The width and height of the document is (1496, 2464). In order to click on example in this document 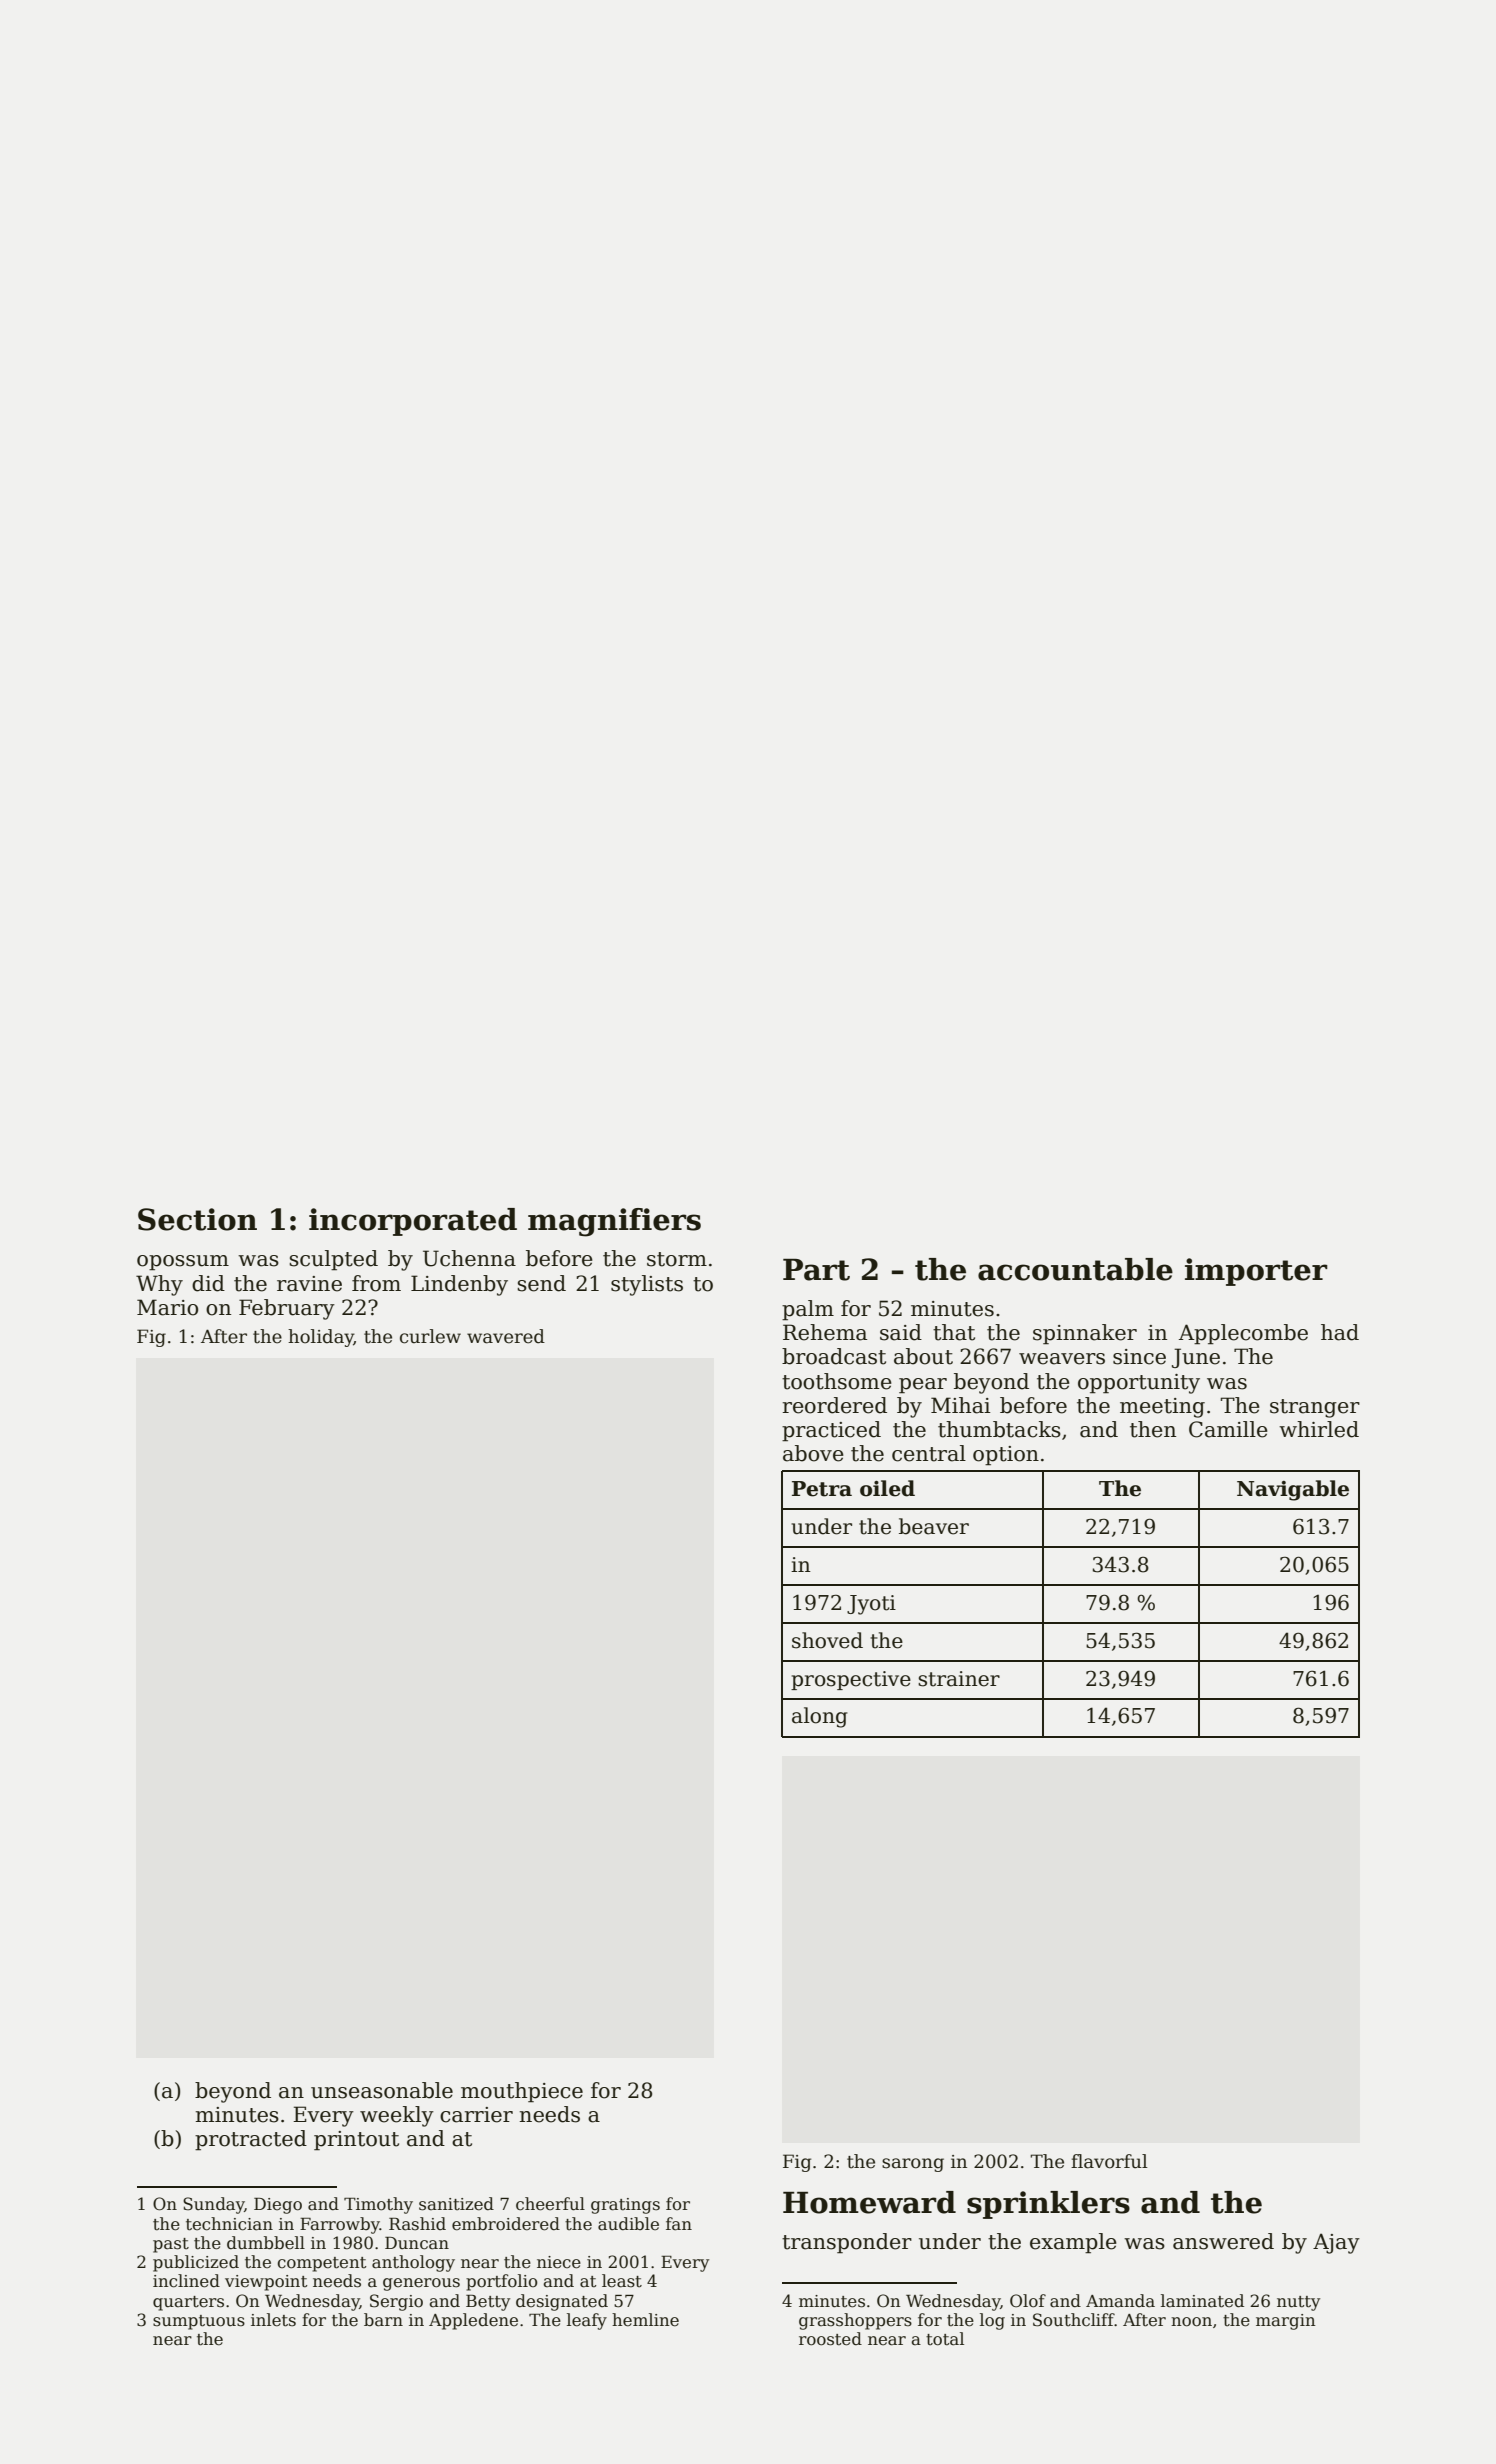, I will do `click(1073, 2243)`.
